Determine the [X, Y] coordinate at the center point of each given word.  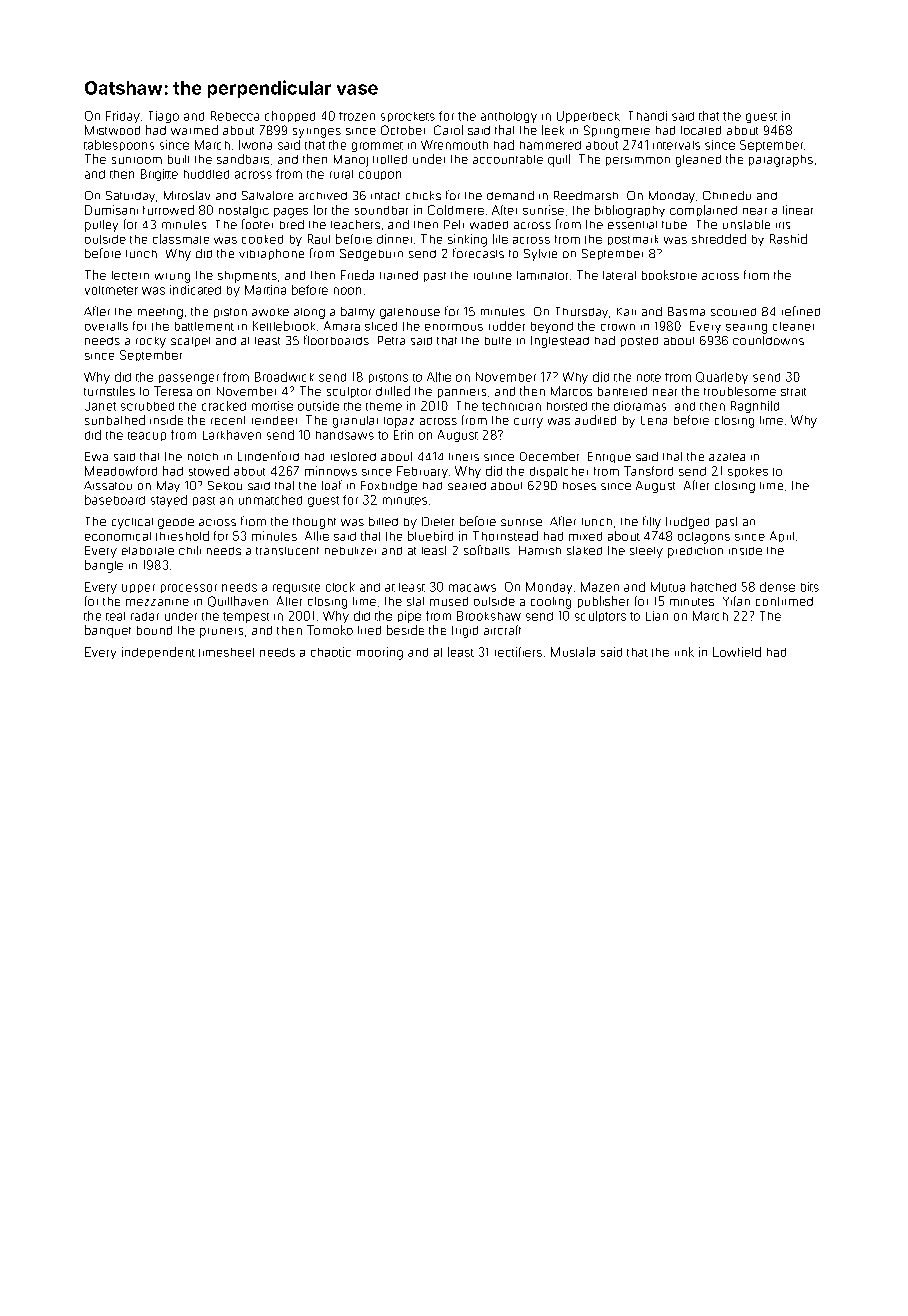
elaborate [148, 551]
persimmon [638, 161]
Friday [123, 117]
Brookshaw [489, 616]
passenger [189, 379]
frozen [357, 116]
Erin [403, 435]
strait [793, 392]
